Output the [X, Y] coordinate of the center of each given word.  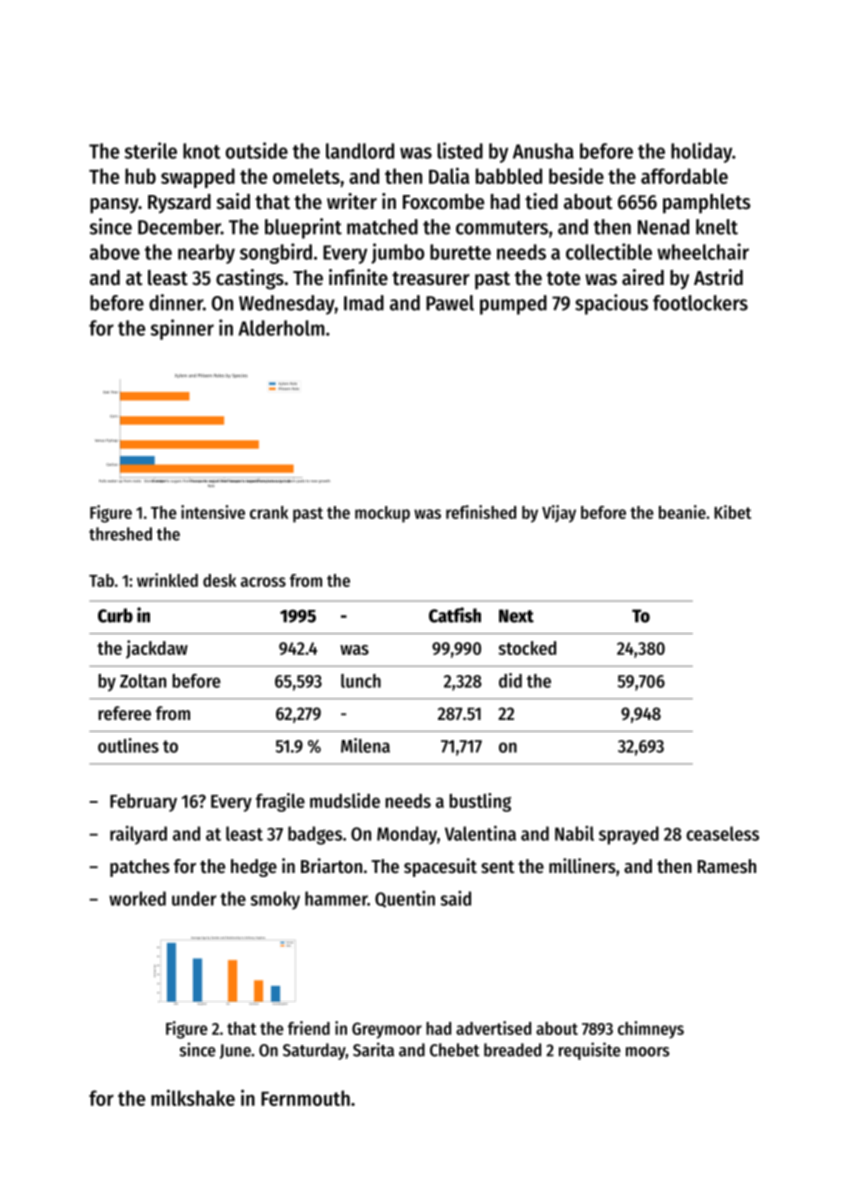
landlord [360, 151]
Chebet [455, 1050]
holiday [701, 152]
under [194, 898]
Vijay [559, 514]
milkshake [193, 1097]
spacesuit [440, 867]
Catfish [455, 615]
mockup [382, 514]
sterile [151, 150]
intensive [213, 512]
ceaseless [722, 833]
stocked [527, 648]
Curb [115, 615]
